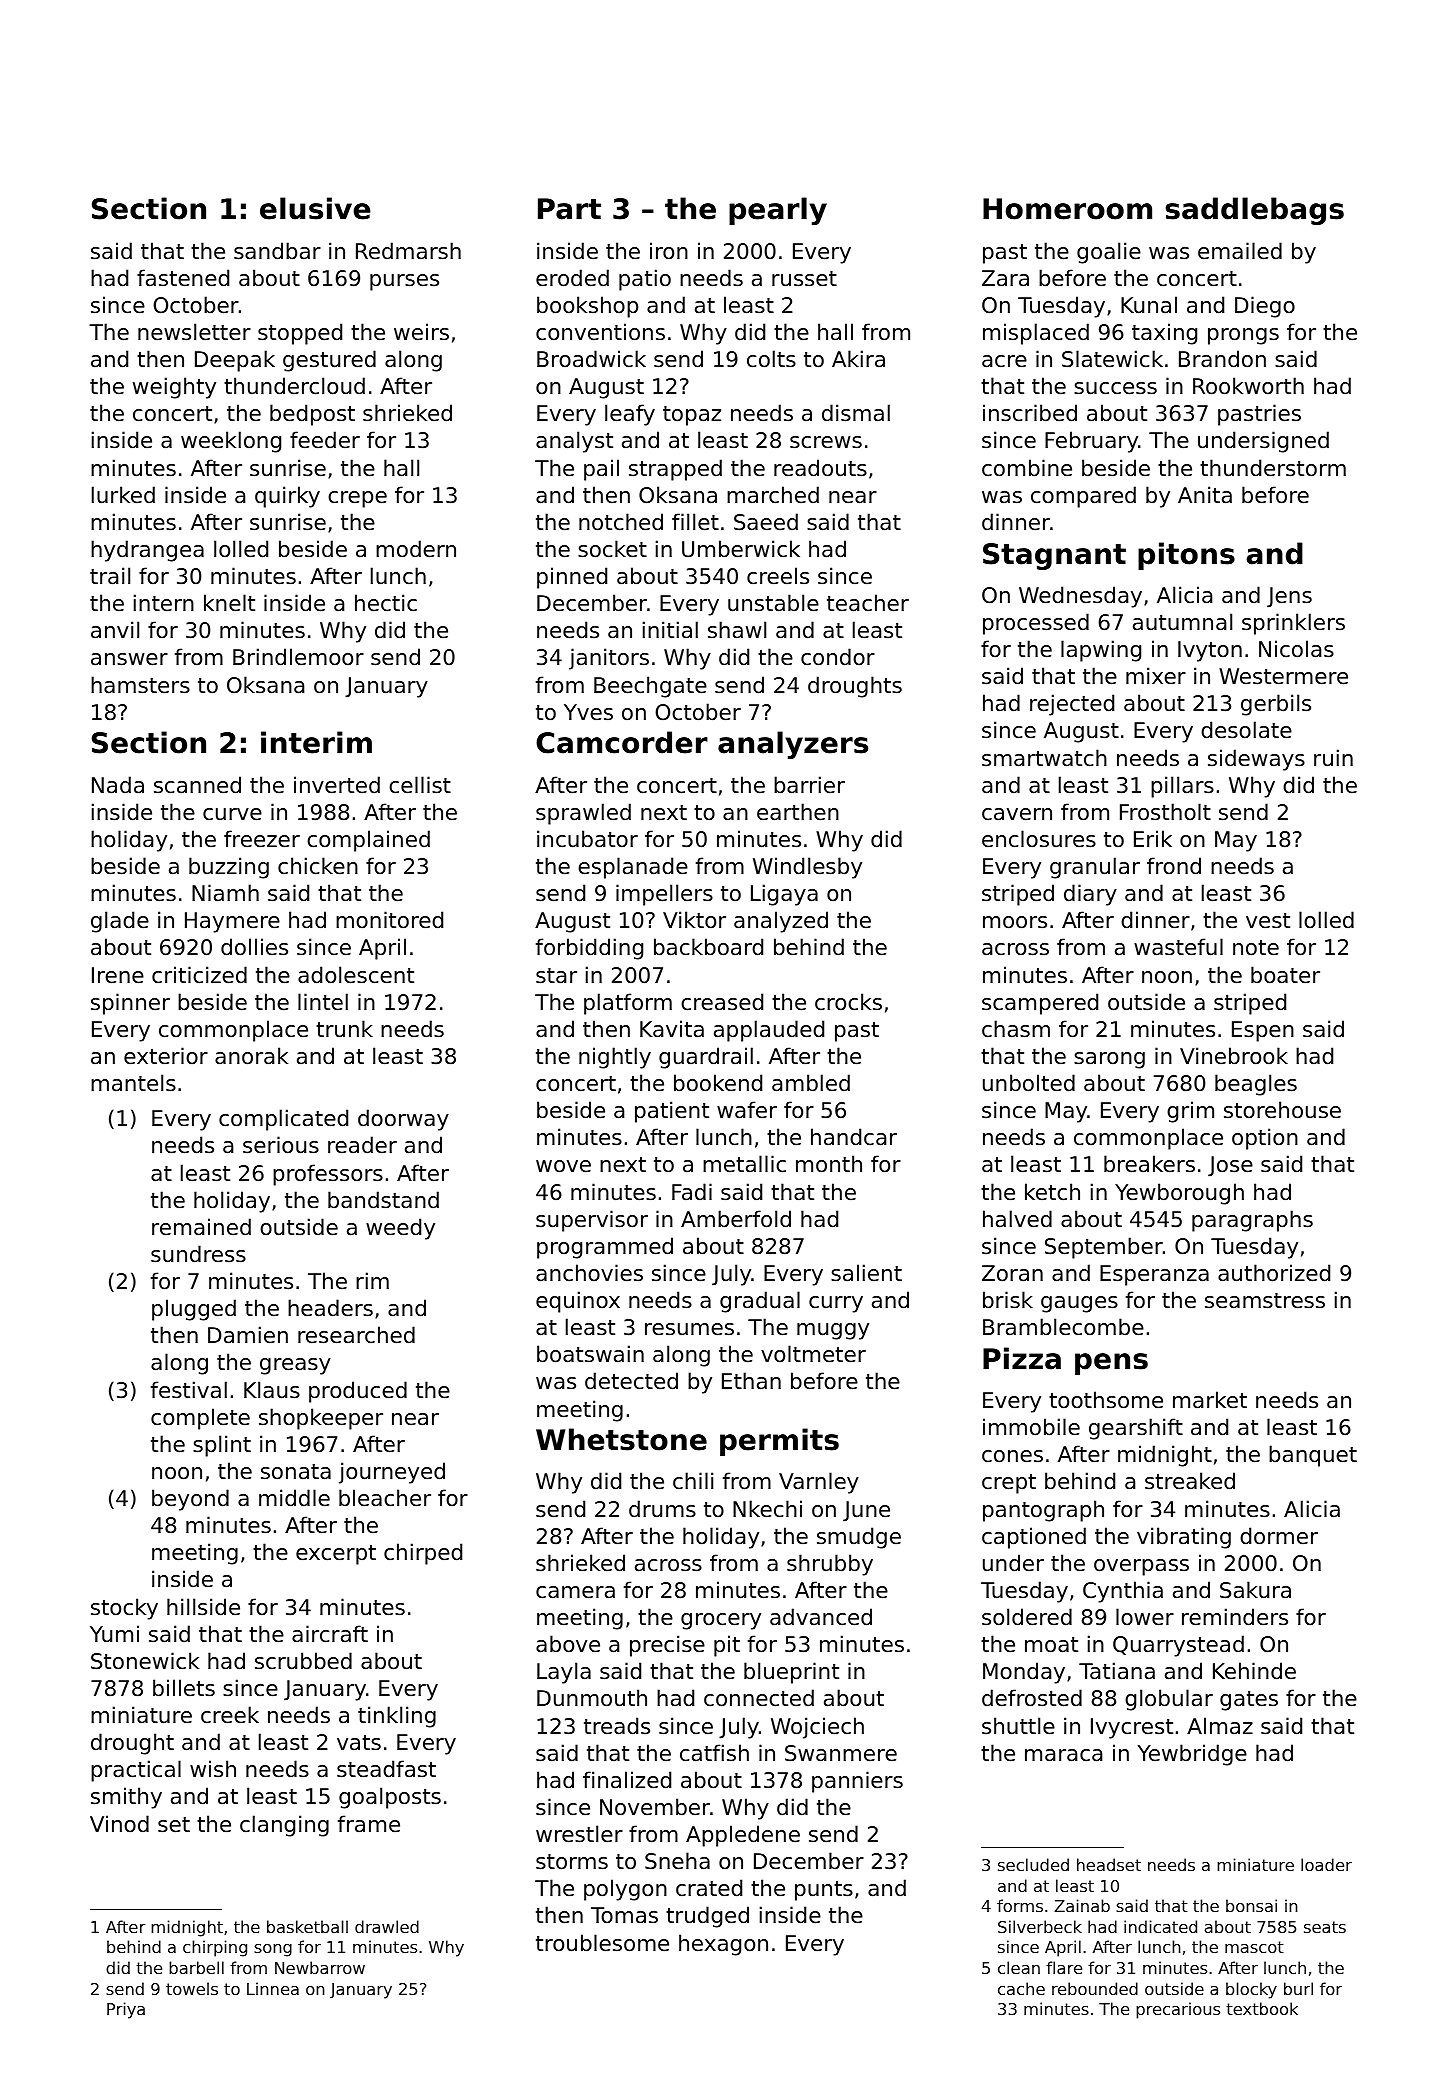 The height and width of the screenshot is (2100, 1450). What do you see at coordinates (569, 209) in the screenshot?
I see `Part` at bounding box center [569, 209].
